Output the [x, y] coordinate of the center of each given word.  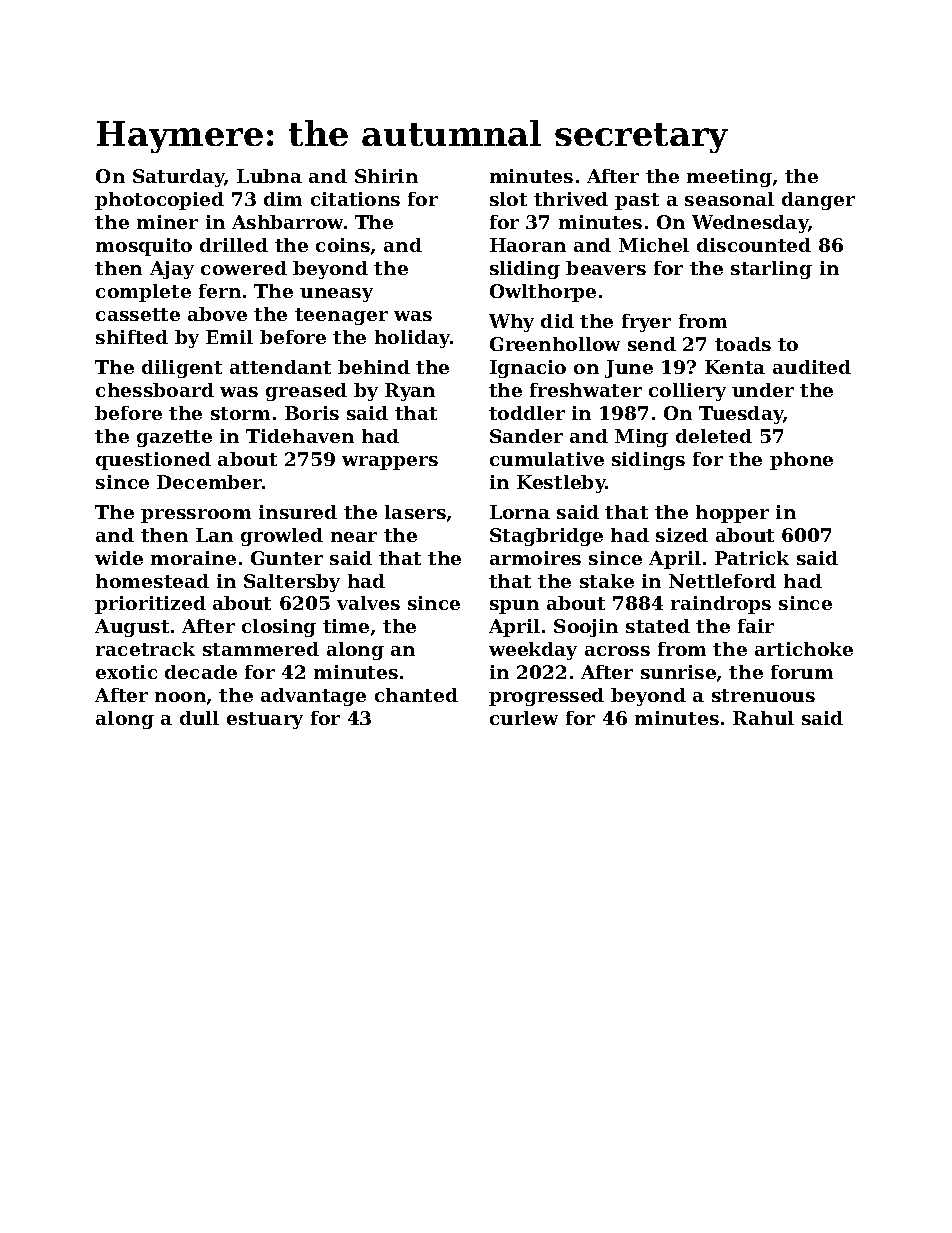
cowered [244, 268]
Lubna [269, 176]
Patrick [752, 558]
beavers [606, 268]
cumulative [547, 459]
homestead [152, 581]
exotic [126, 672]
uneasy [336, 295]
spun [514, 607]
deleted [714, 436]
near [354, 537]
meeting [729, 178]
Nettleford [722, 581]
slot [508, 199]
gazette [174, 438]
